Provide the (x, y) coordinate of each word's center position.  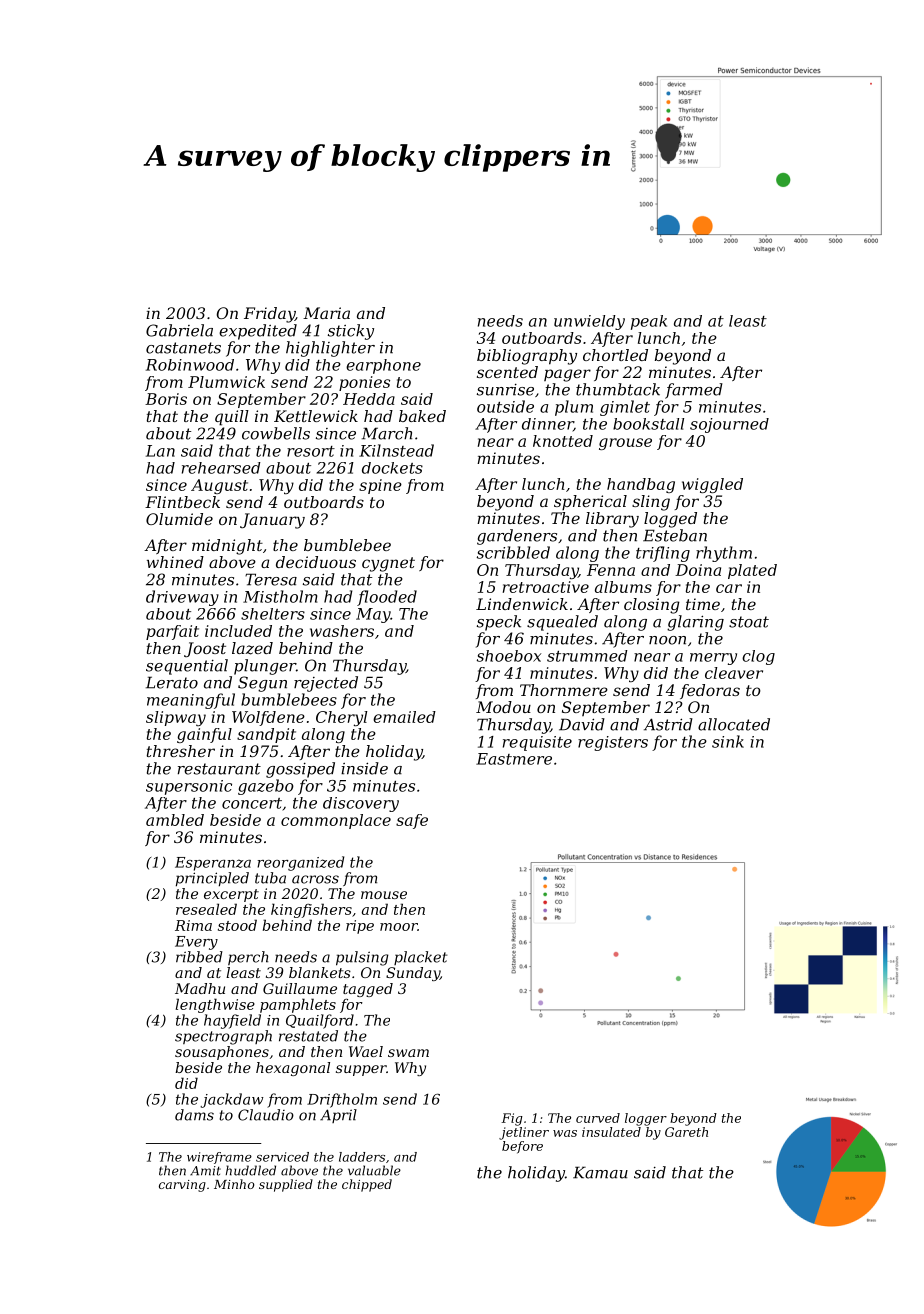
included (238, 631)
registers (613, 743)
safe (412, 821)
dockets (392, 468)
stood (237, 925)
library (612, 520)
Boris (166, 399)
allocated (734, 724)
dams (194, 1115)
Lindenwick (522, 604)
